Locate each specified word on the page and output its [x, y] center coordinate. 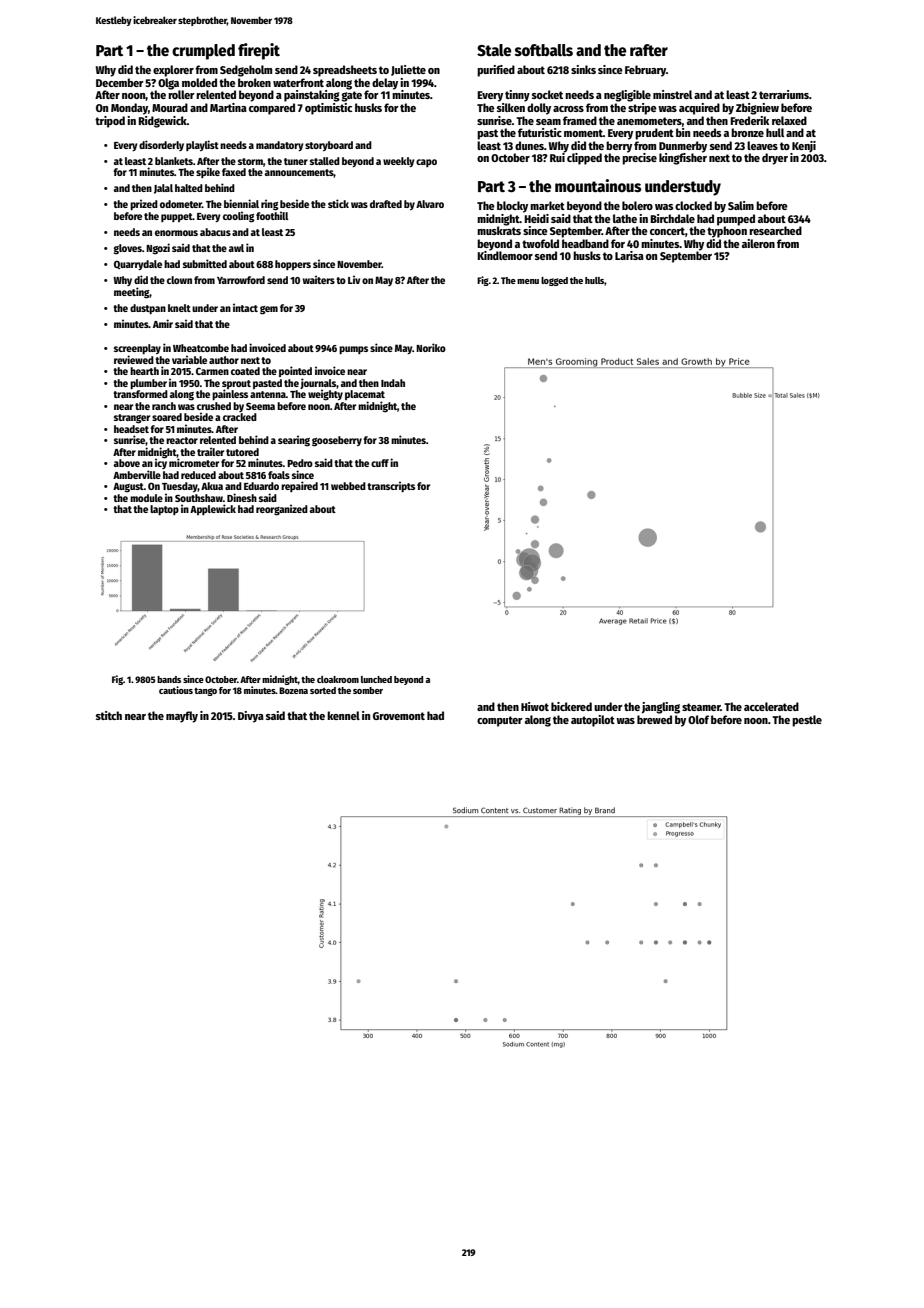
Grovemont [399, 716]
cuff [380, 463]
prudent [654, 134]
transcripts [391, 486]
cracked [240, 417]
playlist [202, 145]
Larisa [629, 255]
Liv [354, 279]
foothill [272, 215]
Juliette [408, 70]
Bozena [293, 690]
